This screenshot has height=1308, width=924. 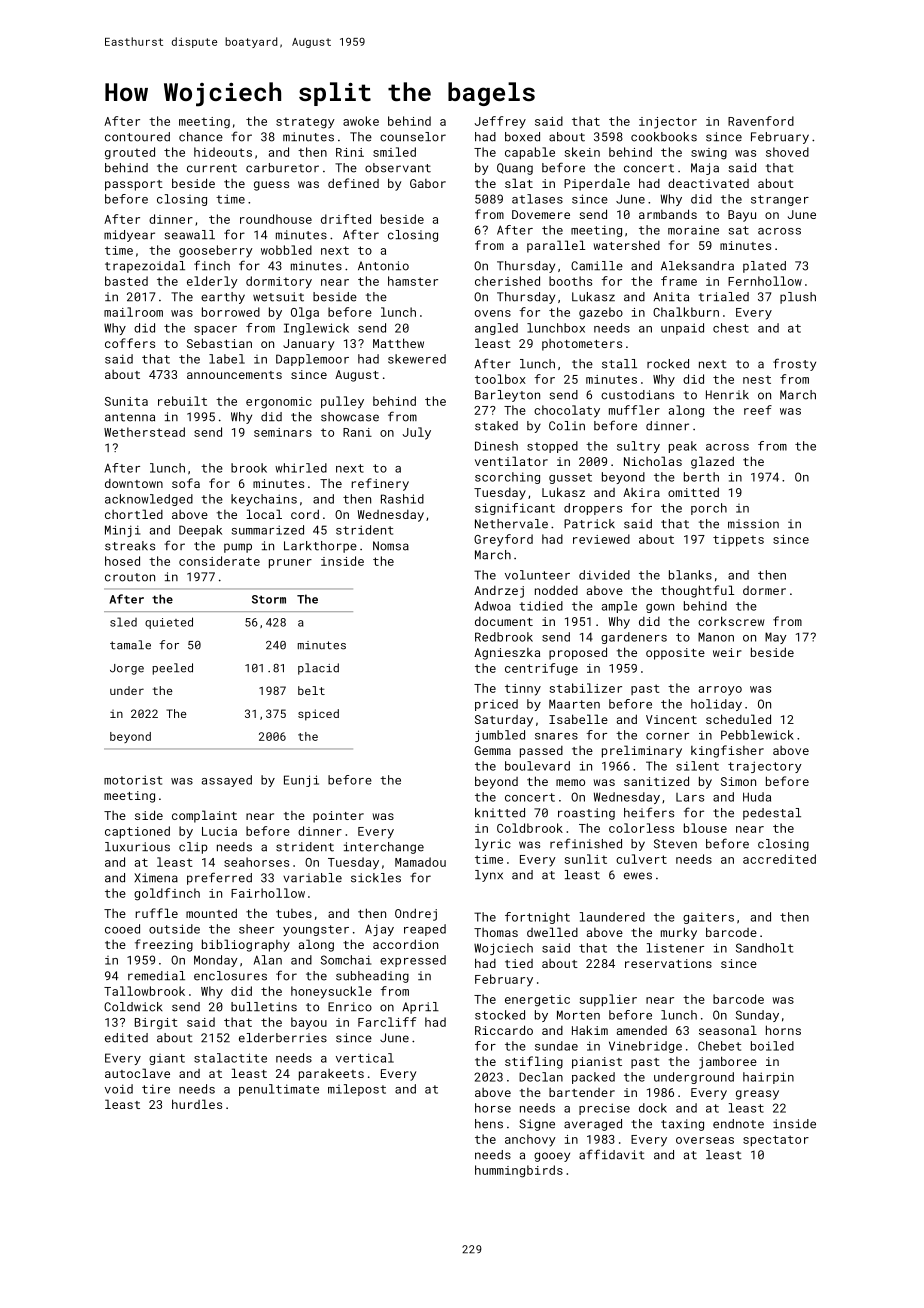 I want to click on pedestal, so click(x=772, y=814).
